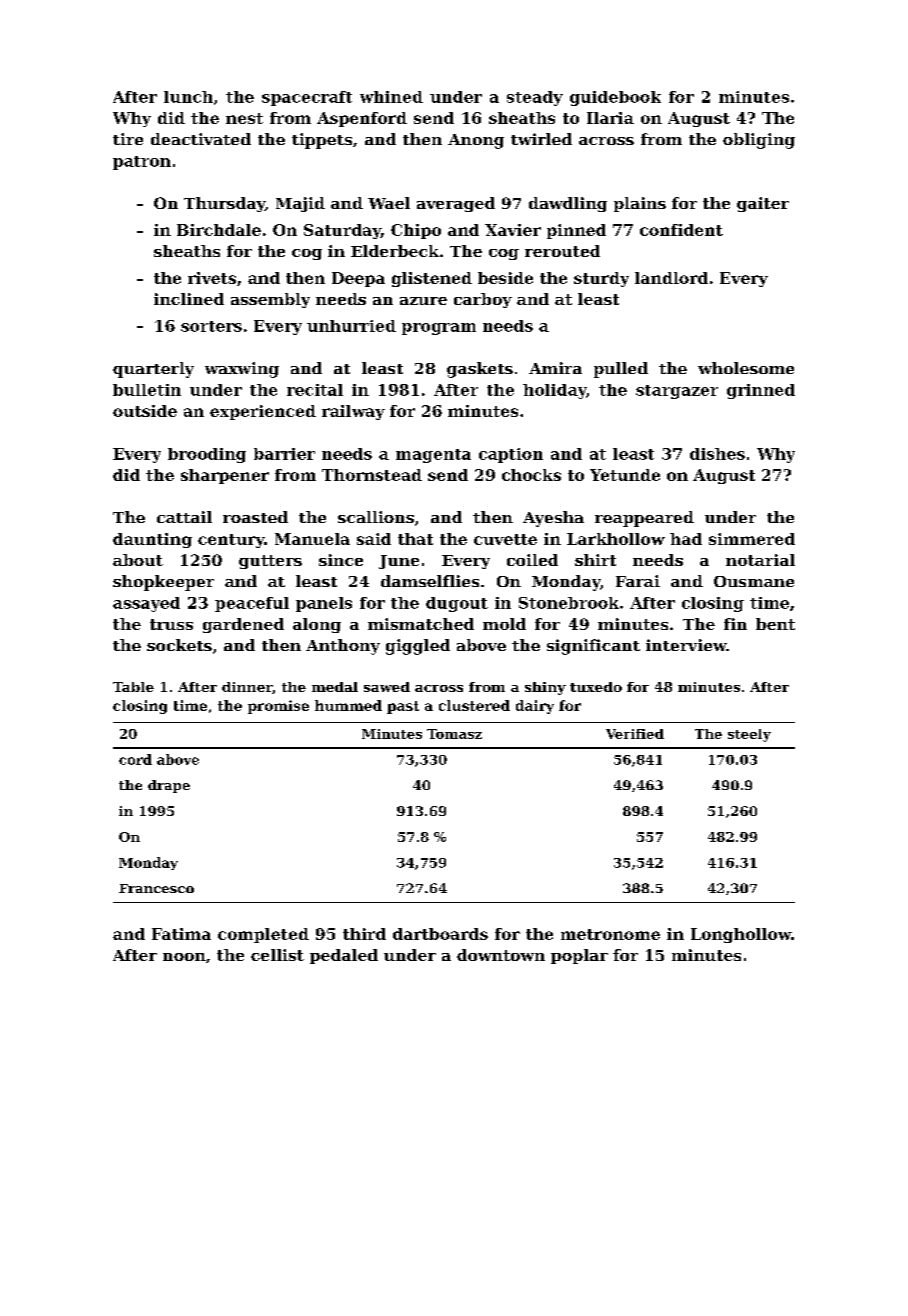 This page has height=1316, width=908. Describe the element at coordinates (391, 97) in the page. I see `whined` at that location.
